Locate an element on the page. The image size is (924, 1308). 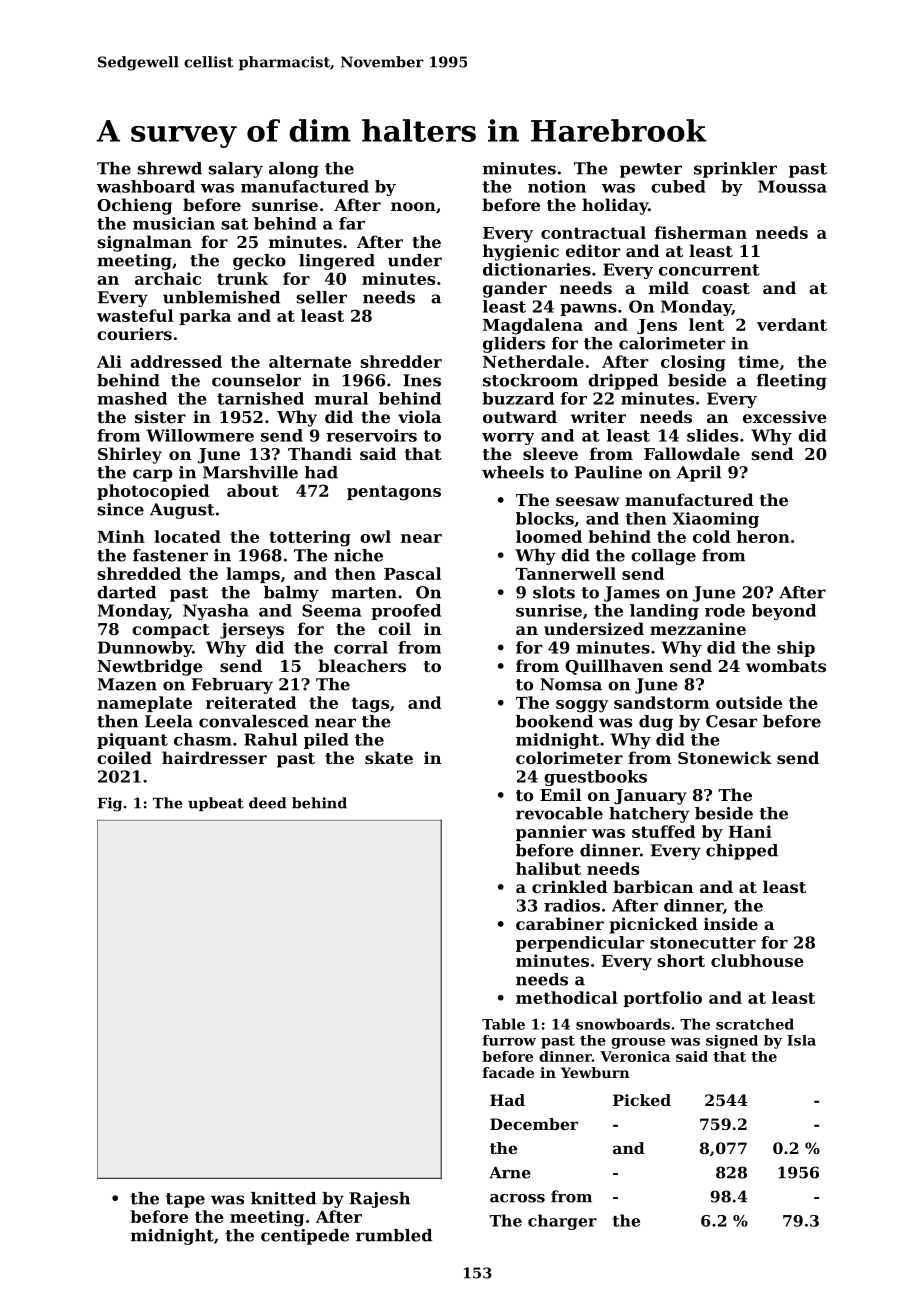
along is located at coordinates (294, 170).
